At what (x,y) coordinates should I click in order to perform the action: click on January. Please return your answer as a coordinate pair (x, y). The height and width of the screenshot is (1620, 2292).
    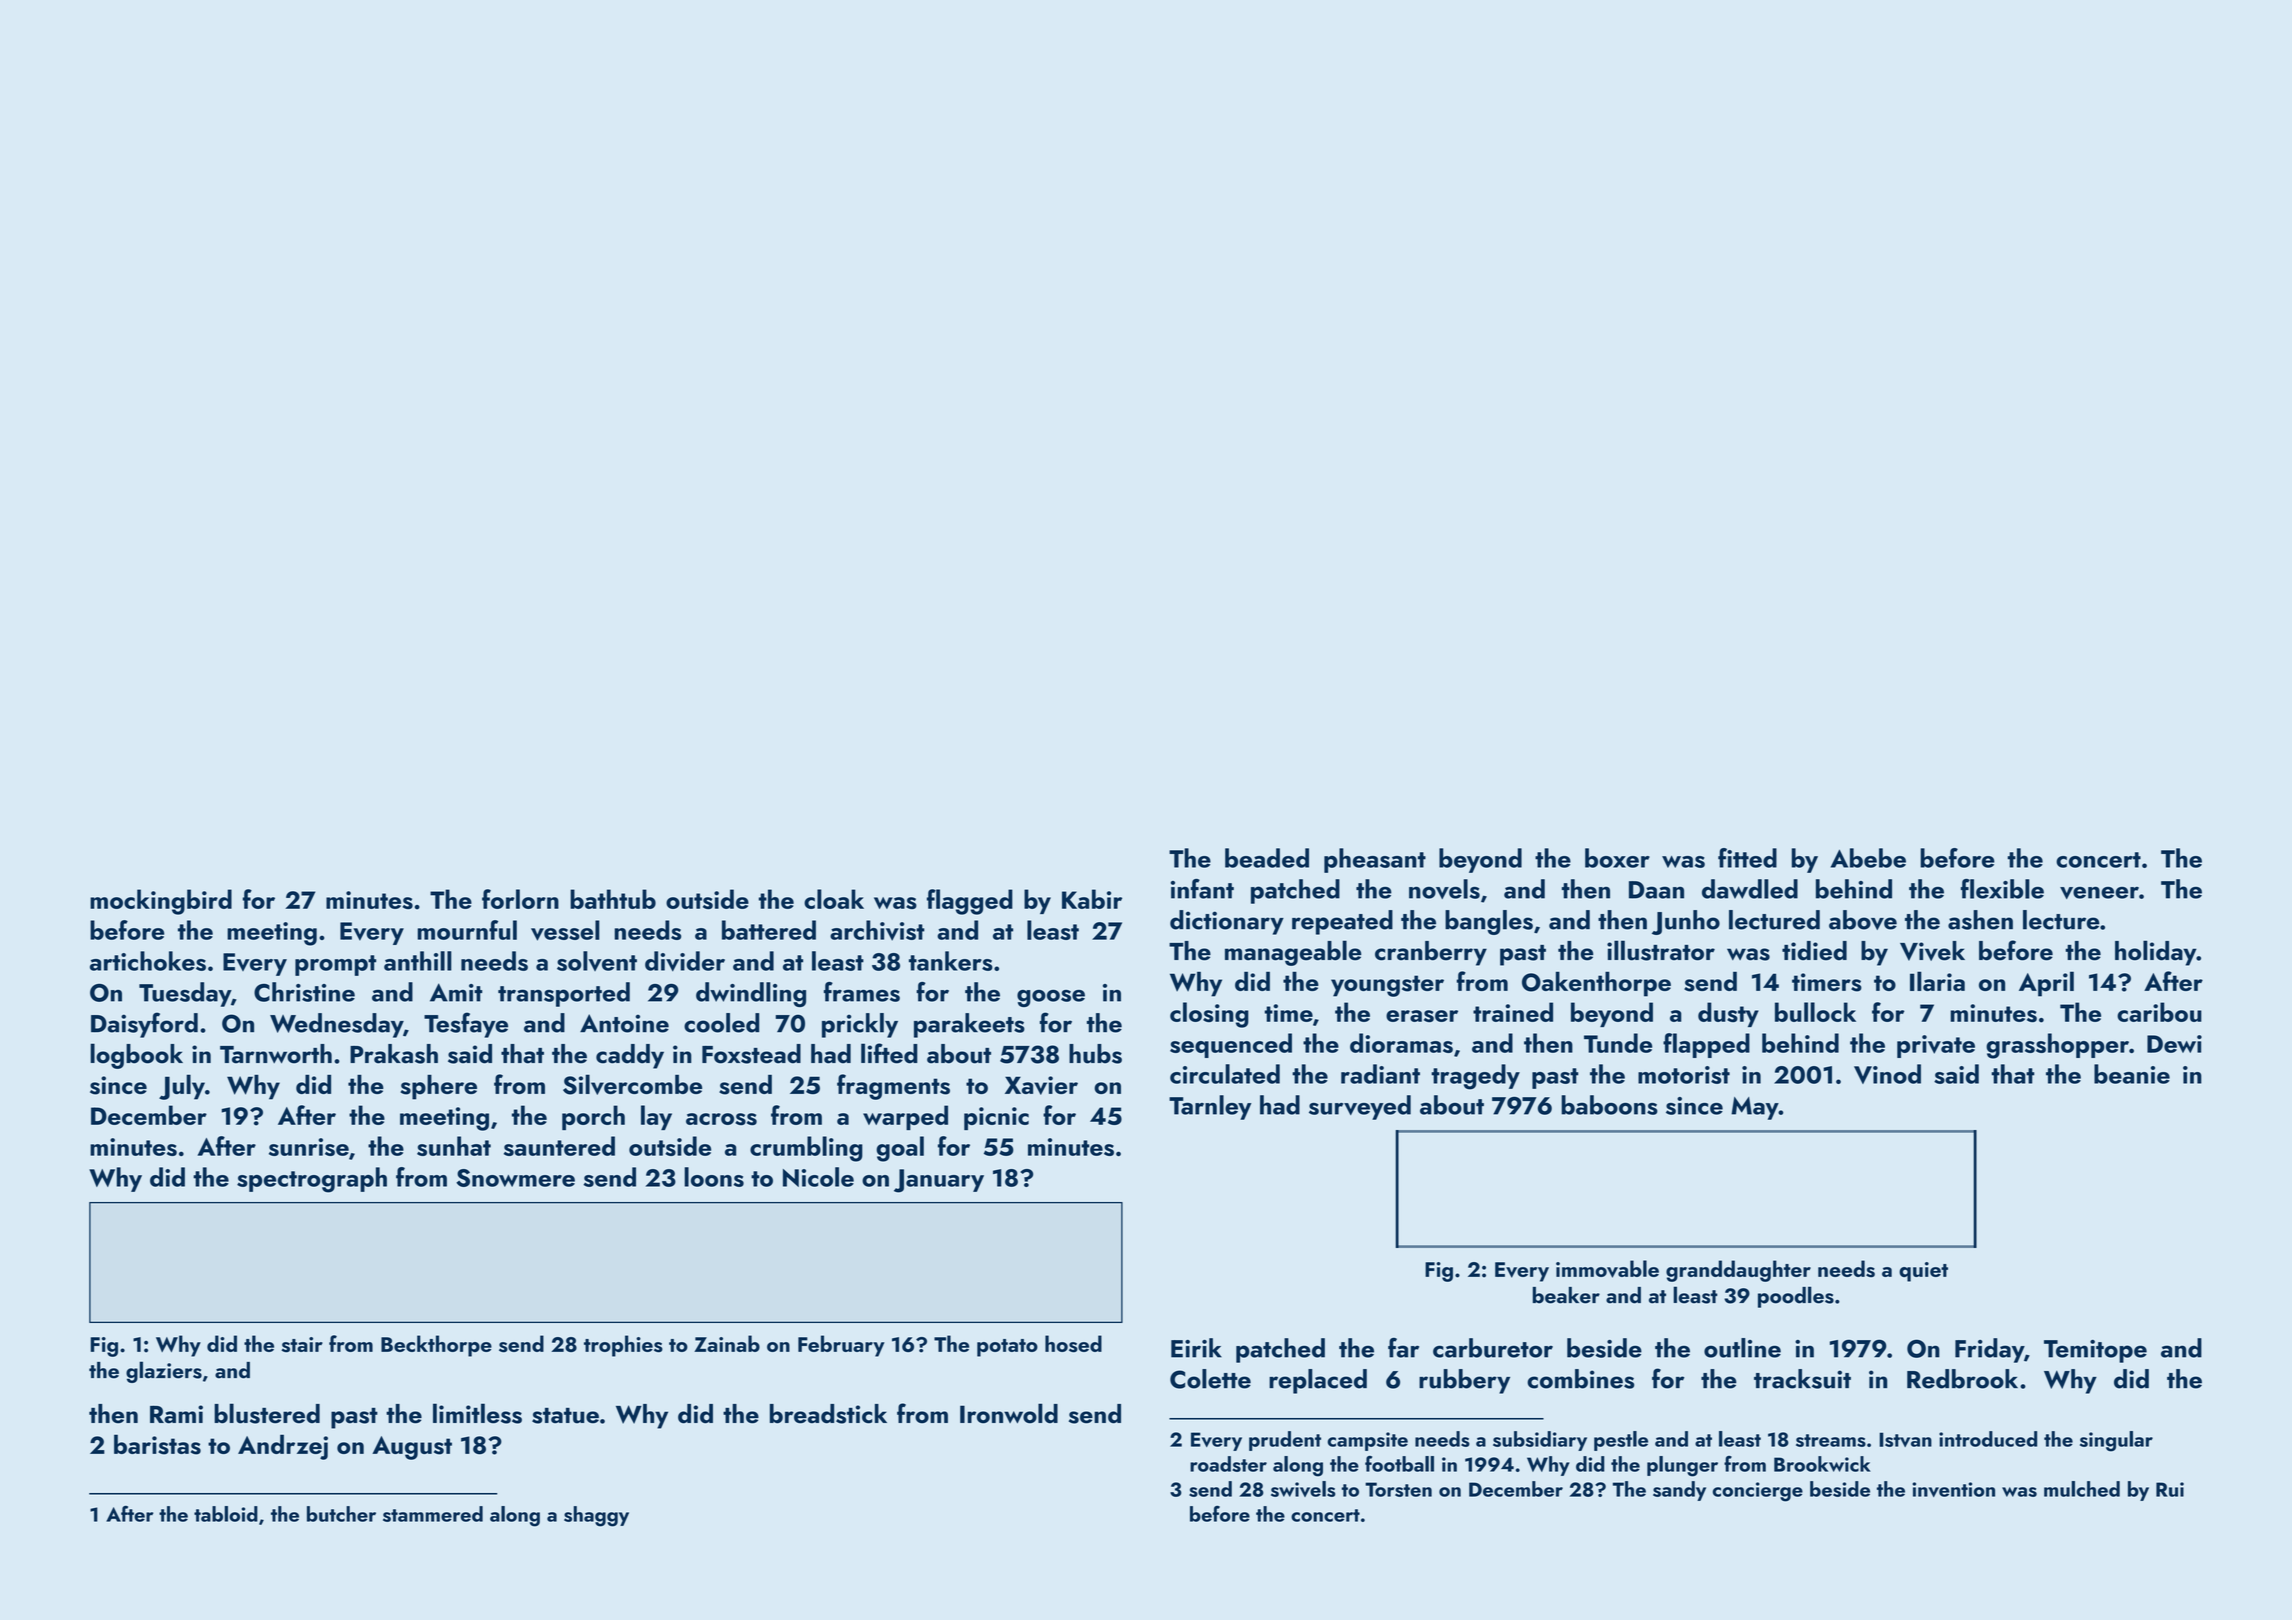
    Looking at the image, I should click on (939, 1181).
